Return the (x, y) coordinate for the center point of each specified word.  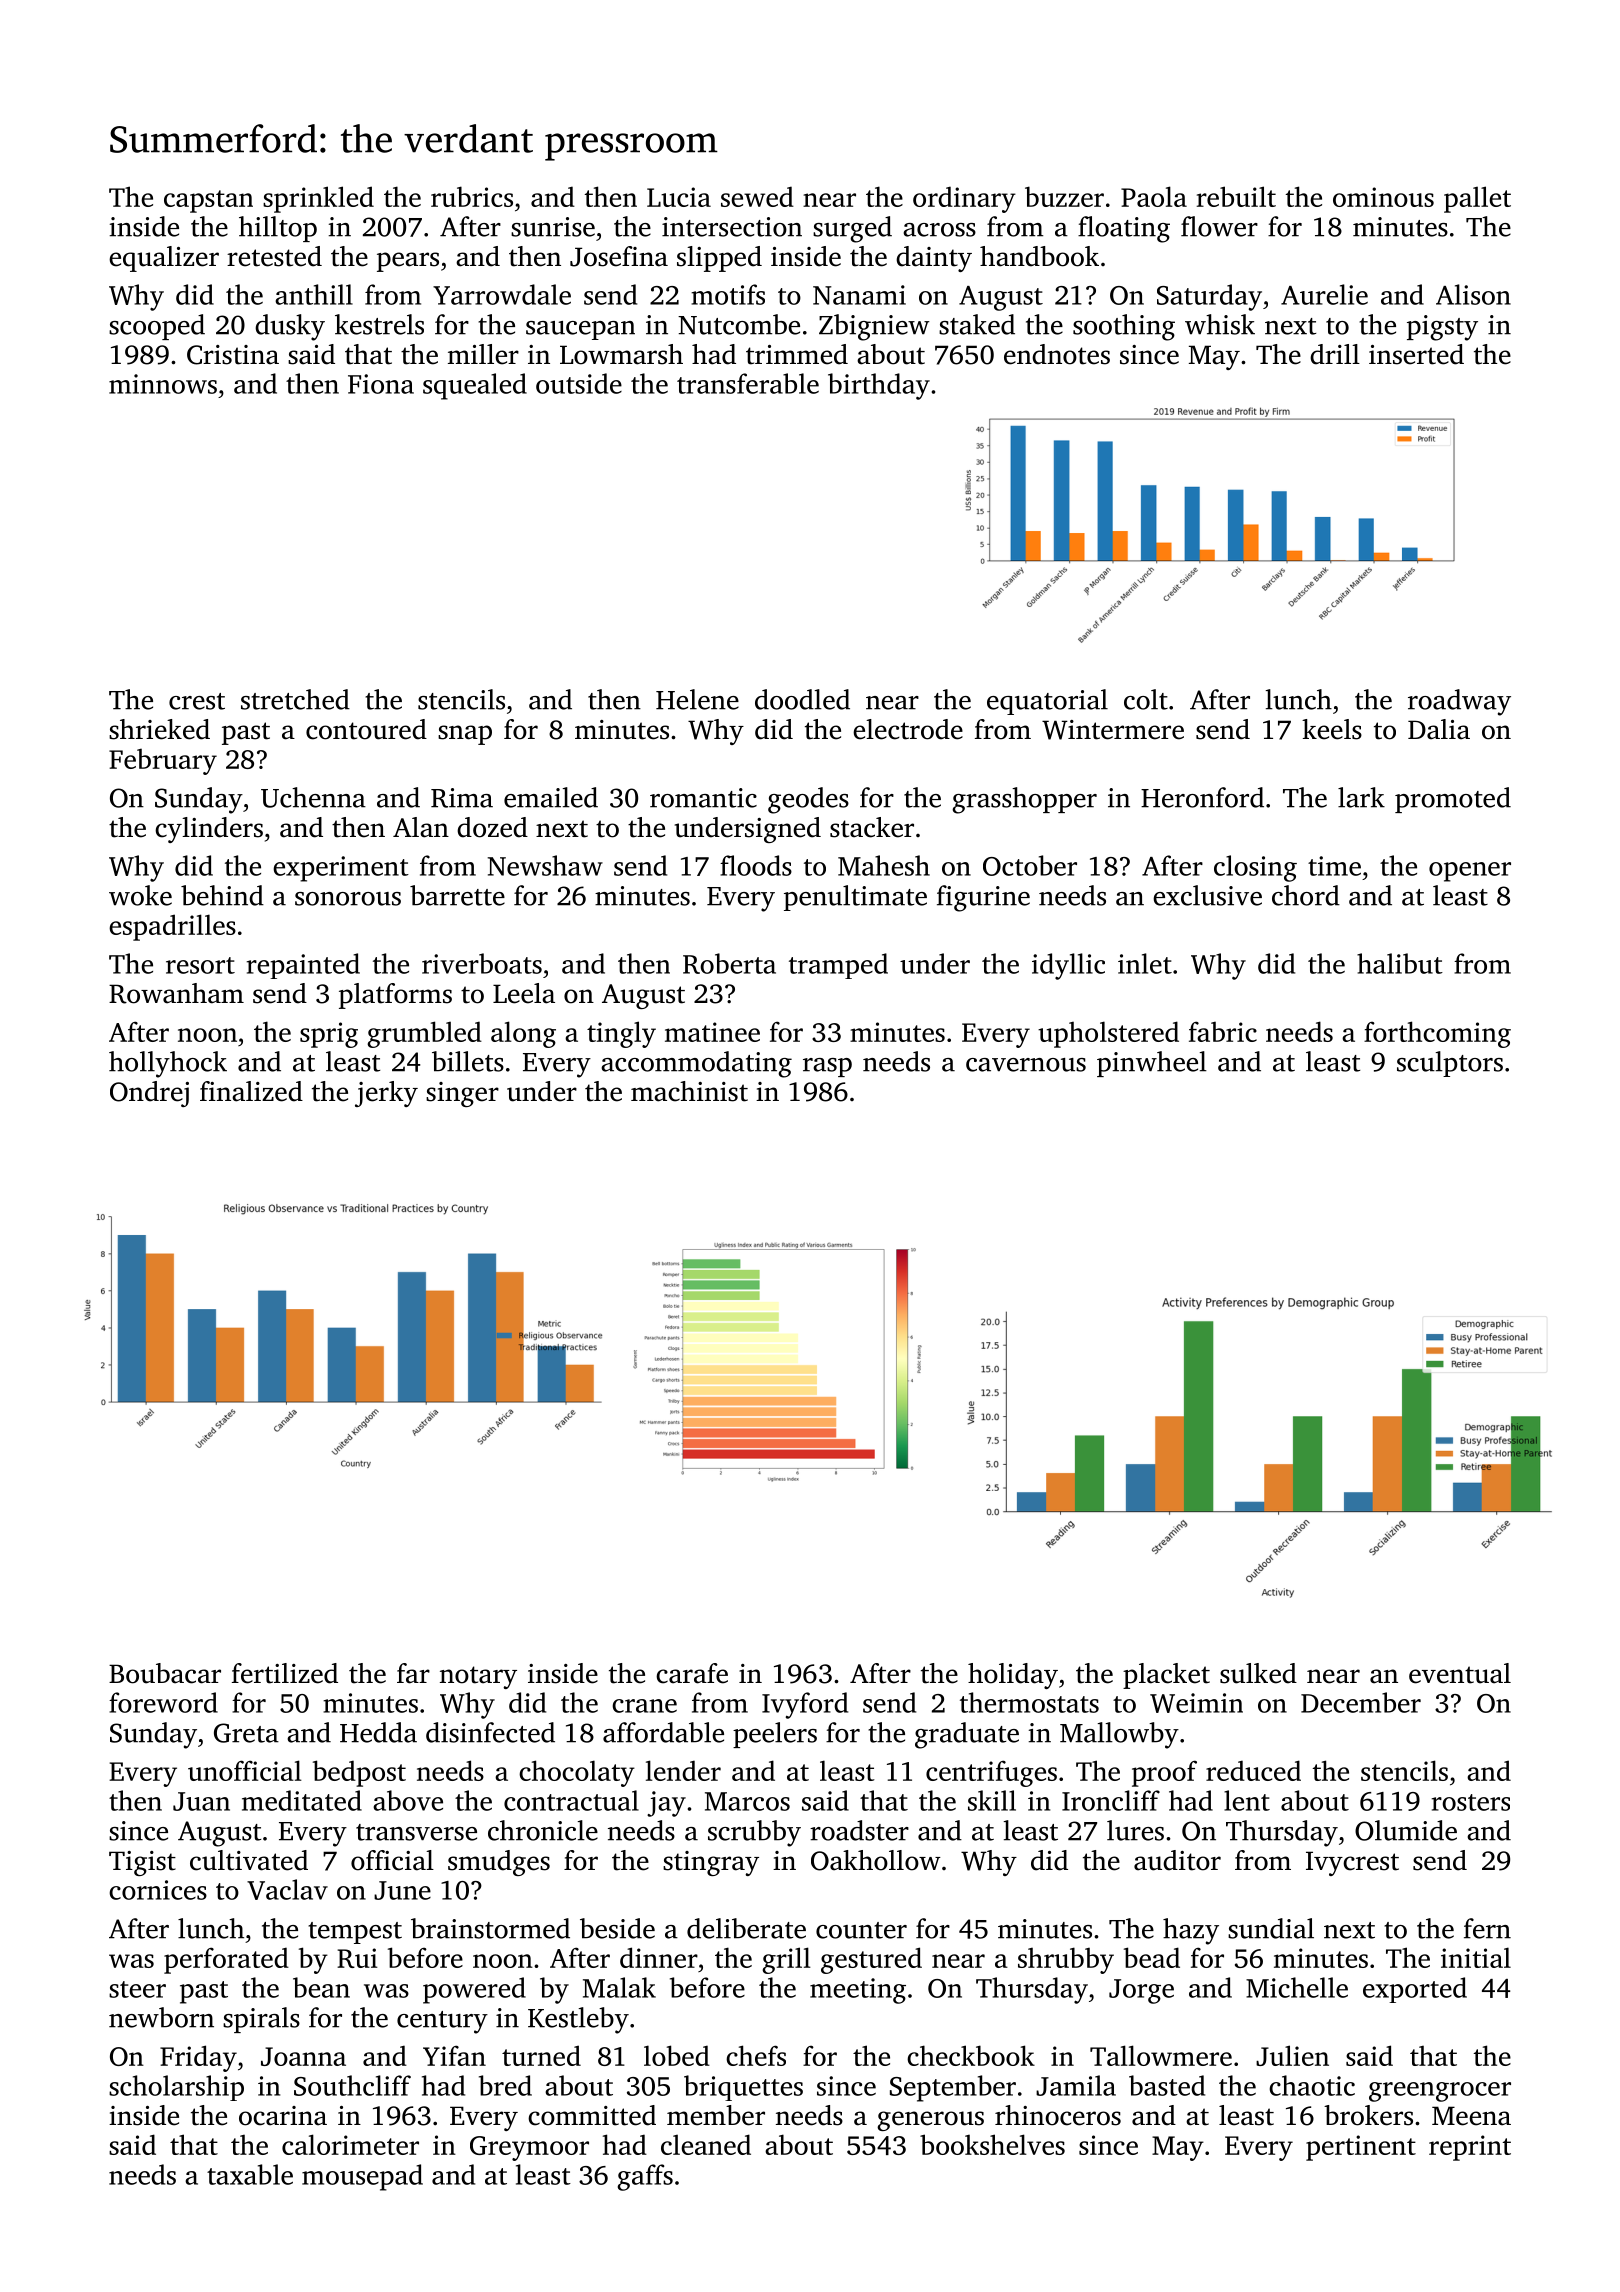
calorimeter (350, 2144)
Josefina (619, 256)
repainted (303, 966)
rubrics (472, 196)
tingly (621, 1034)
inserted (1416, 354)
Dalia (1439, 729)
